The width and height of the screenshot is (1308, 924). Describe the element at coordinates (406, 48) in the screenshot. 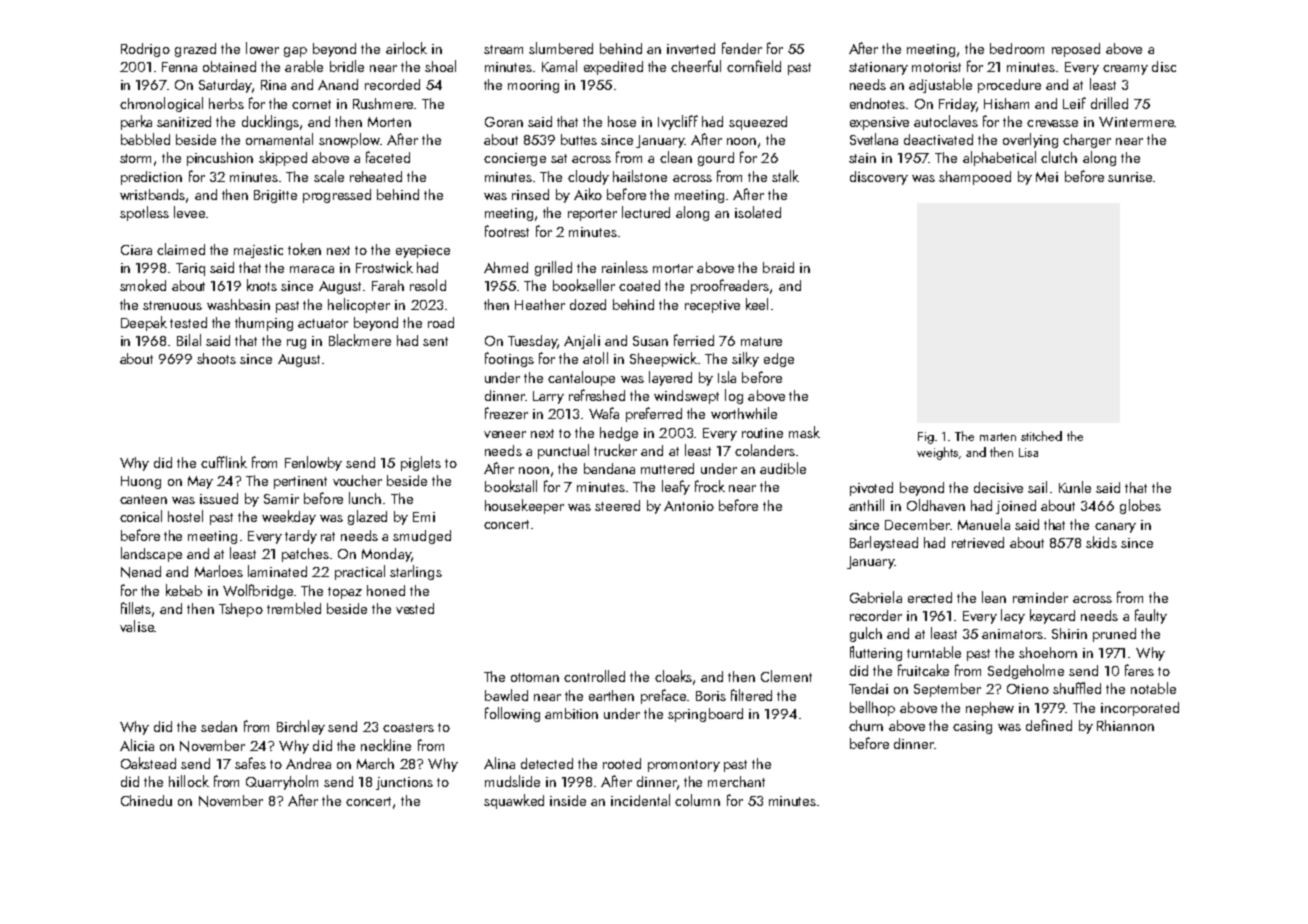

I see `airlock` at that location.
